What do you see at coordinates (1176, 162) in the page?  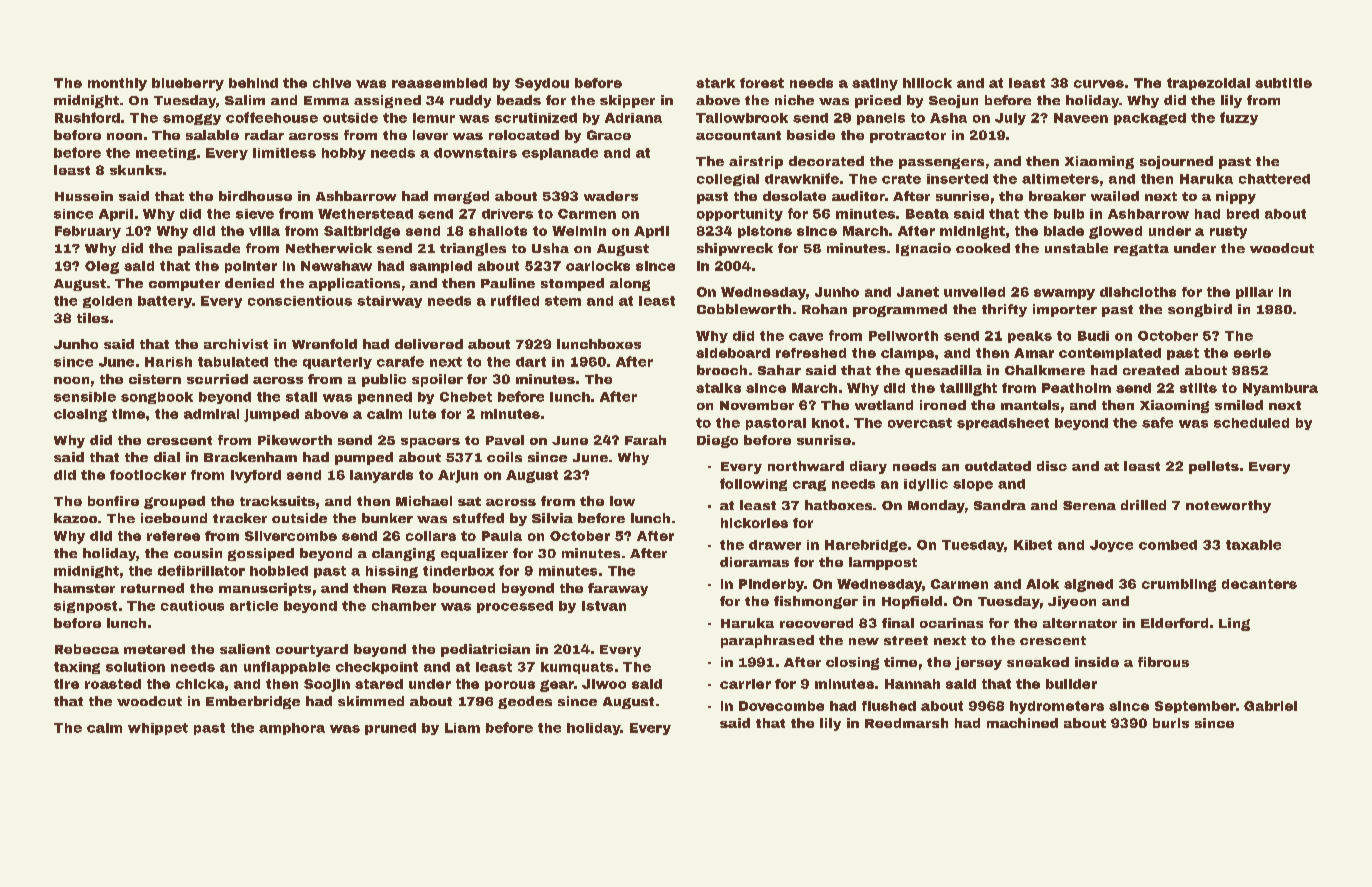 I see `sojourned` at bounding box center [1176, 162].
